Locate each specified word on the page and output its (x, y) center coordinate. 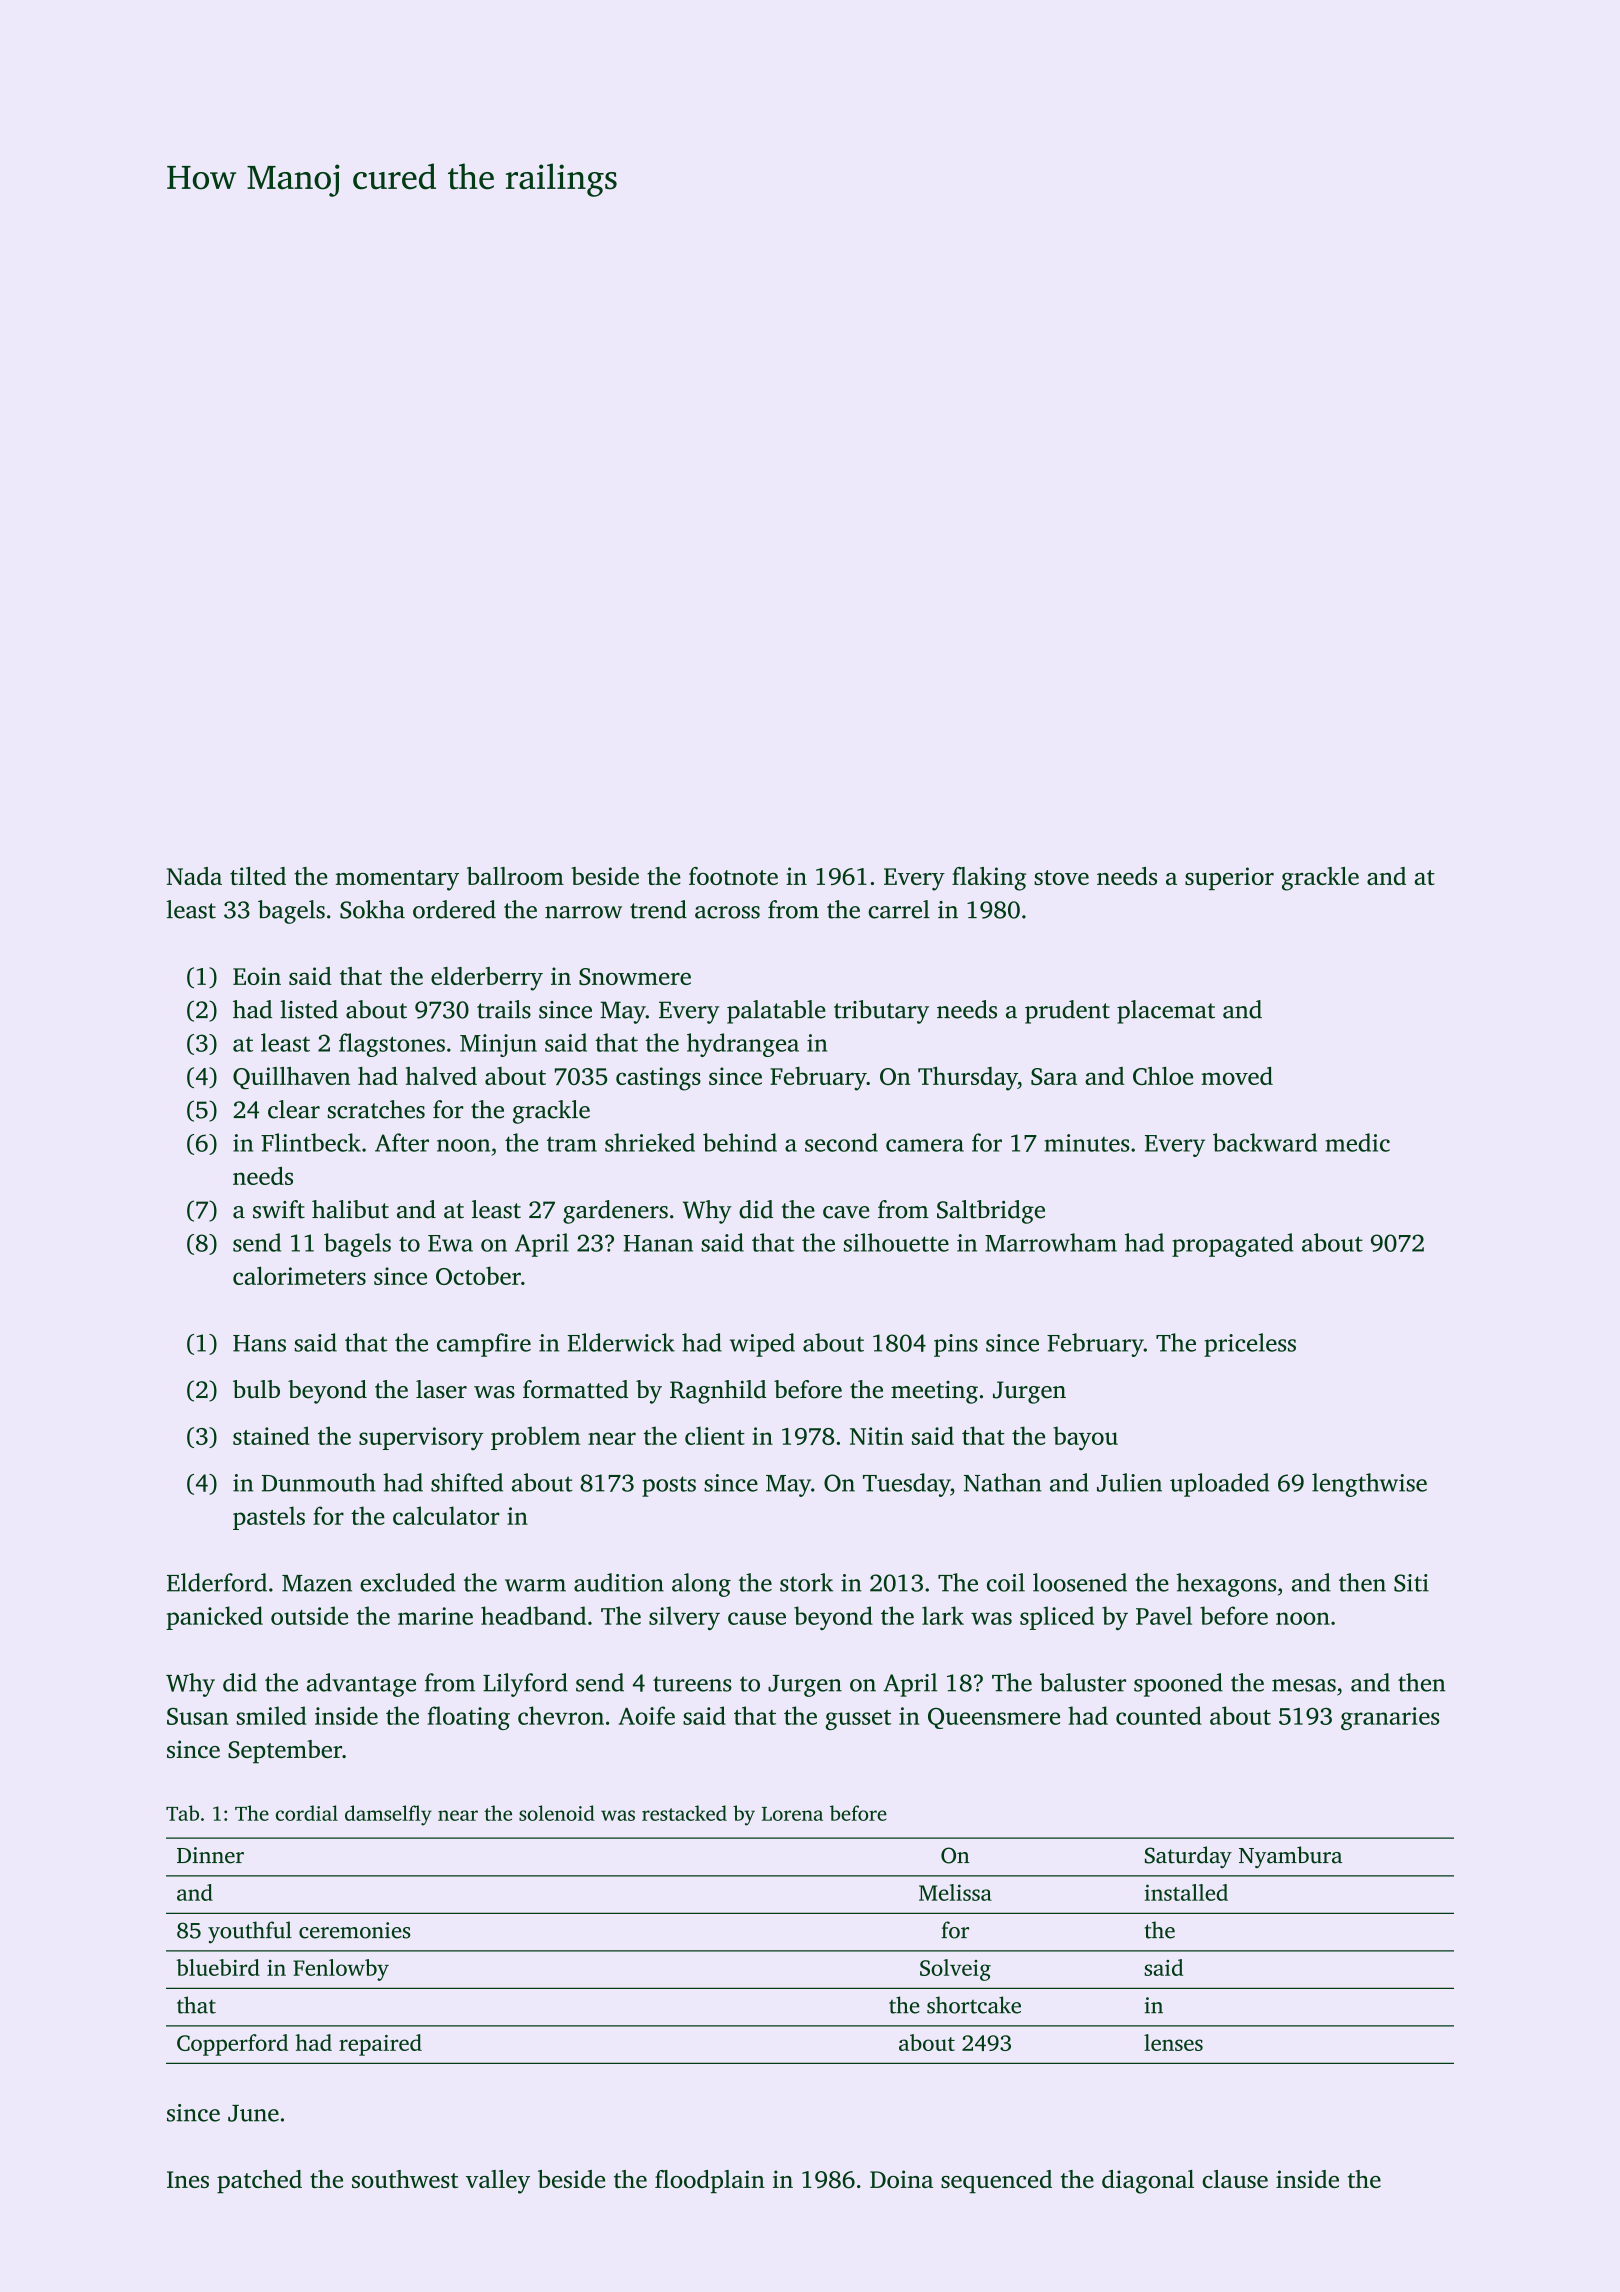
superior (1229, 878)
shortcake (974, 2005)
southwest (405, 2179)
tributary (881, 1012)
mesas (1304, 1685)
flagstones (392, 1045)
